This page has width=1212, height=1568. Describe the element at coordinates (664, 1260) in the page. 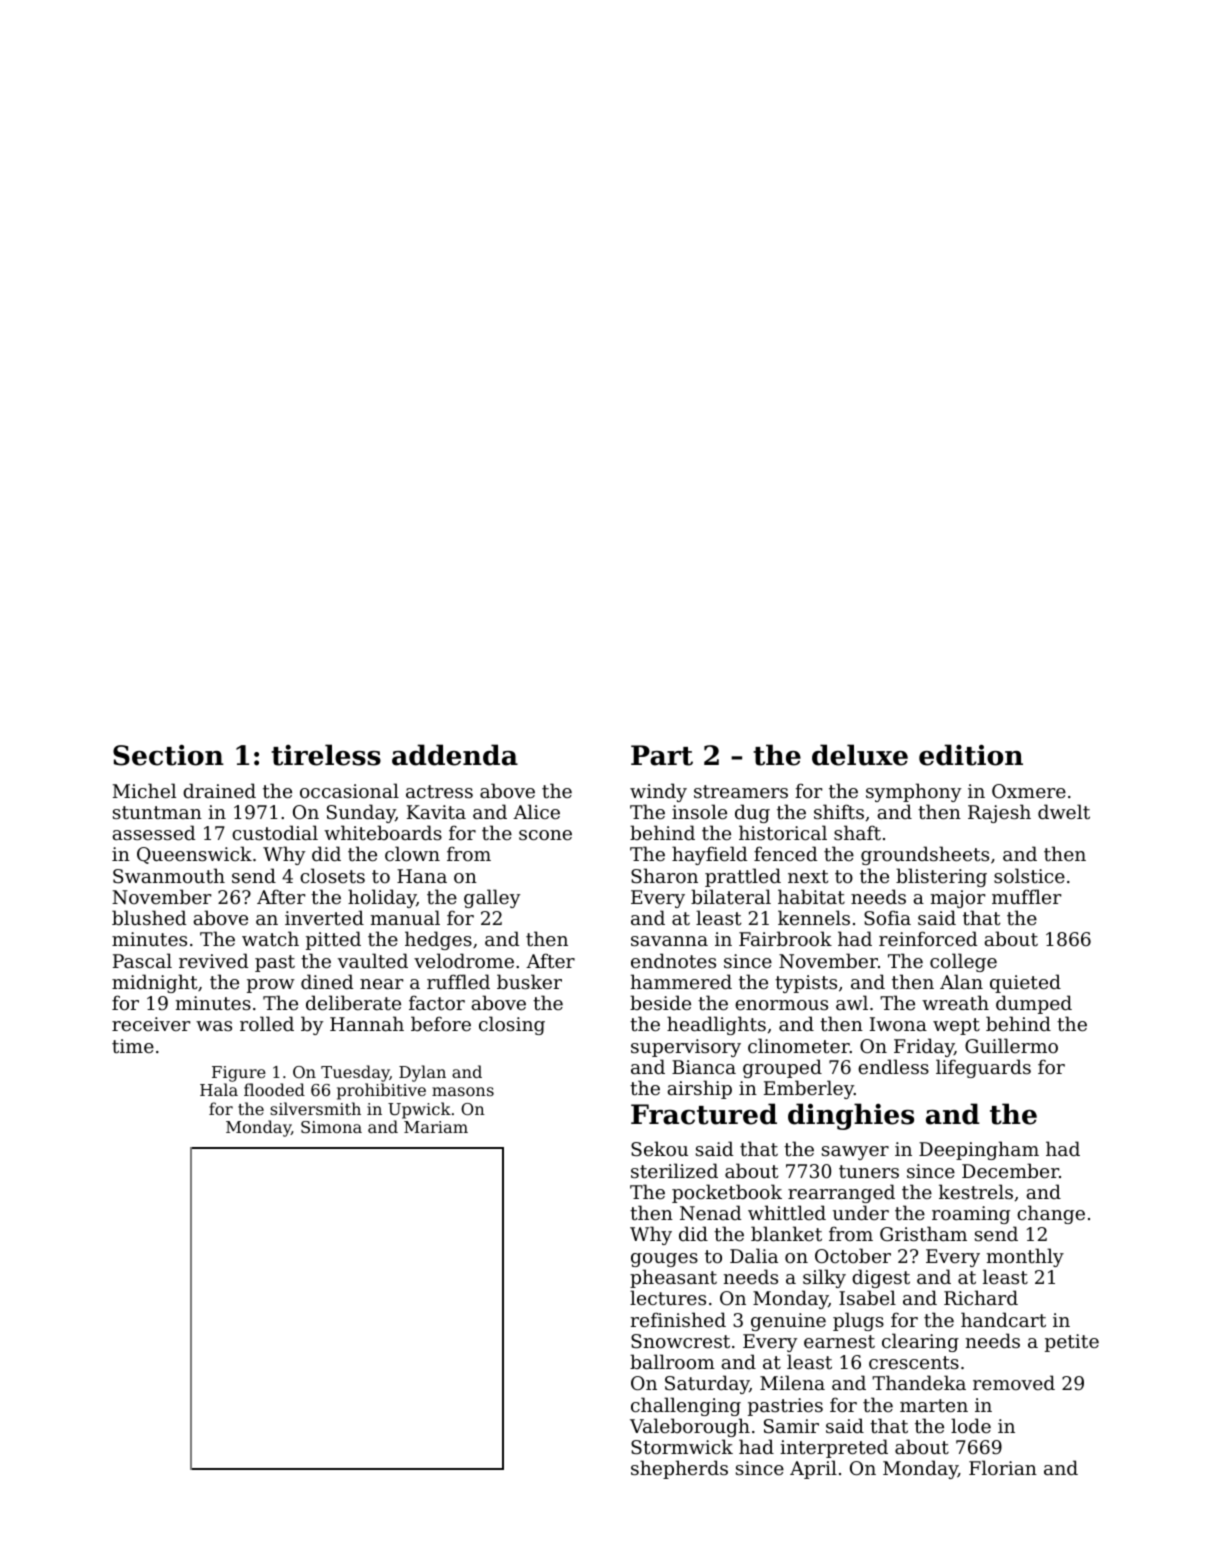

I see `gouges` at that location.
